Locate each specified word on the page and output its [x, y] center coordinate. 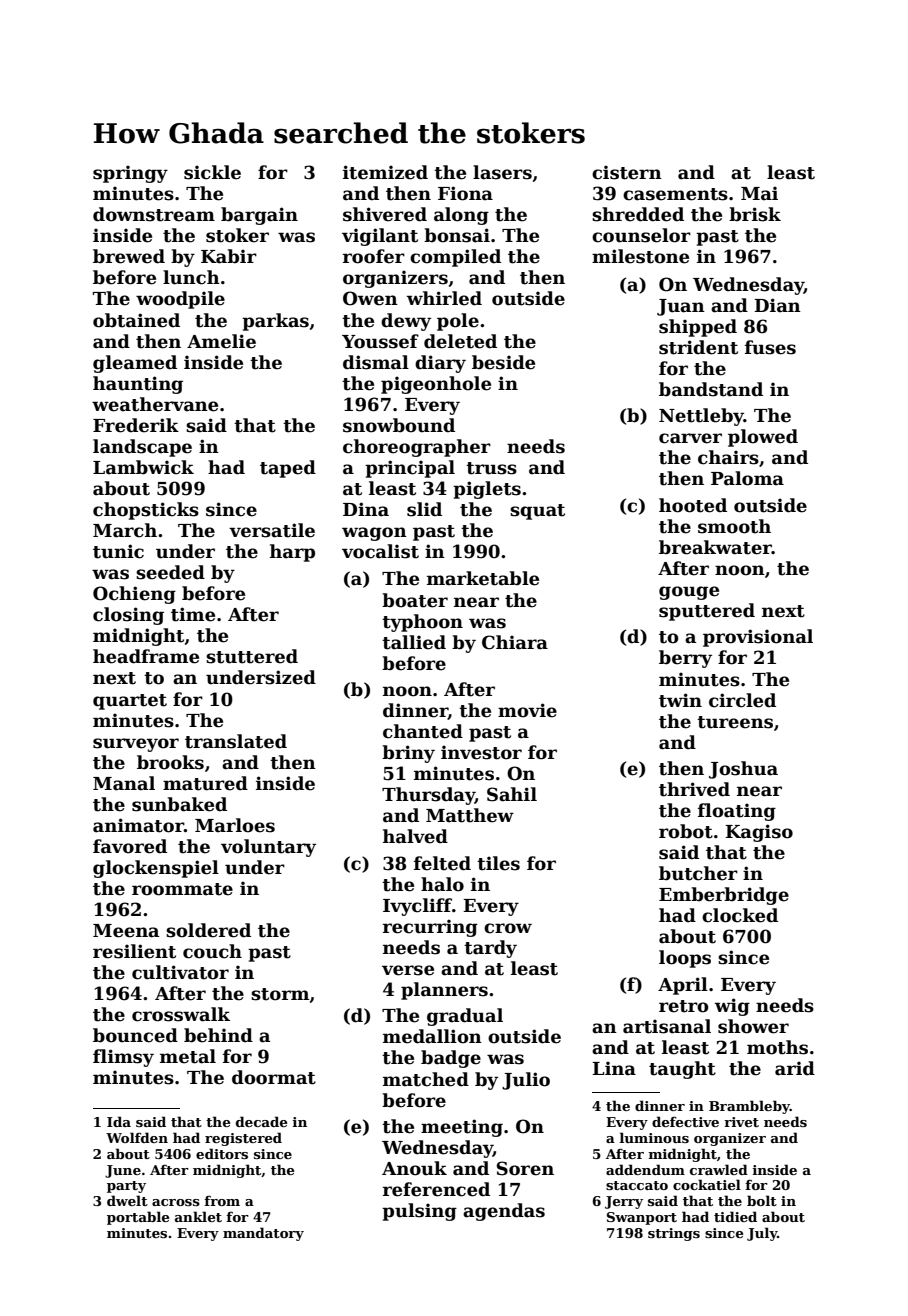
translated [236, 741]
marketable [483, 578]
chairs [728, 457]
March [125, 530]
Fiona [465, 193]
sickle [212, 172]
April [683, 986]
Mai [759, 193]
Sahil [512, 794]
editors [222, 1153]
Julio [526, 1081]
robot [686, 831]
